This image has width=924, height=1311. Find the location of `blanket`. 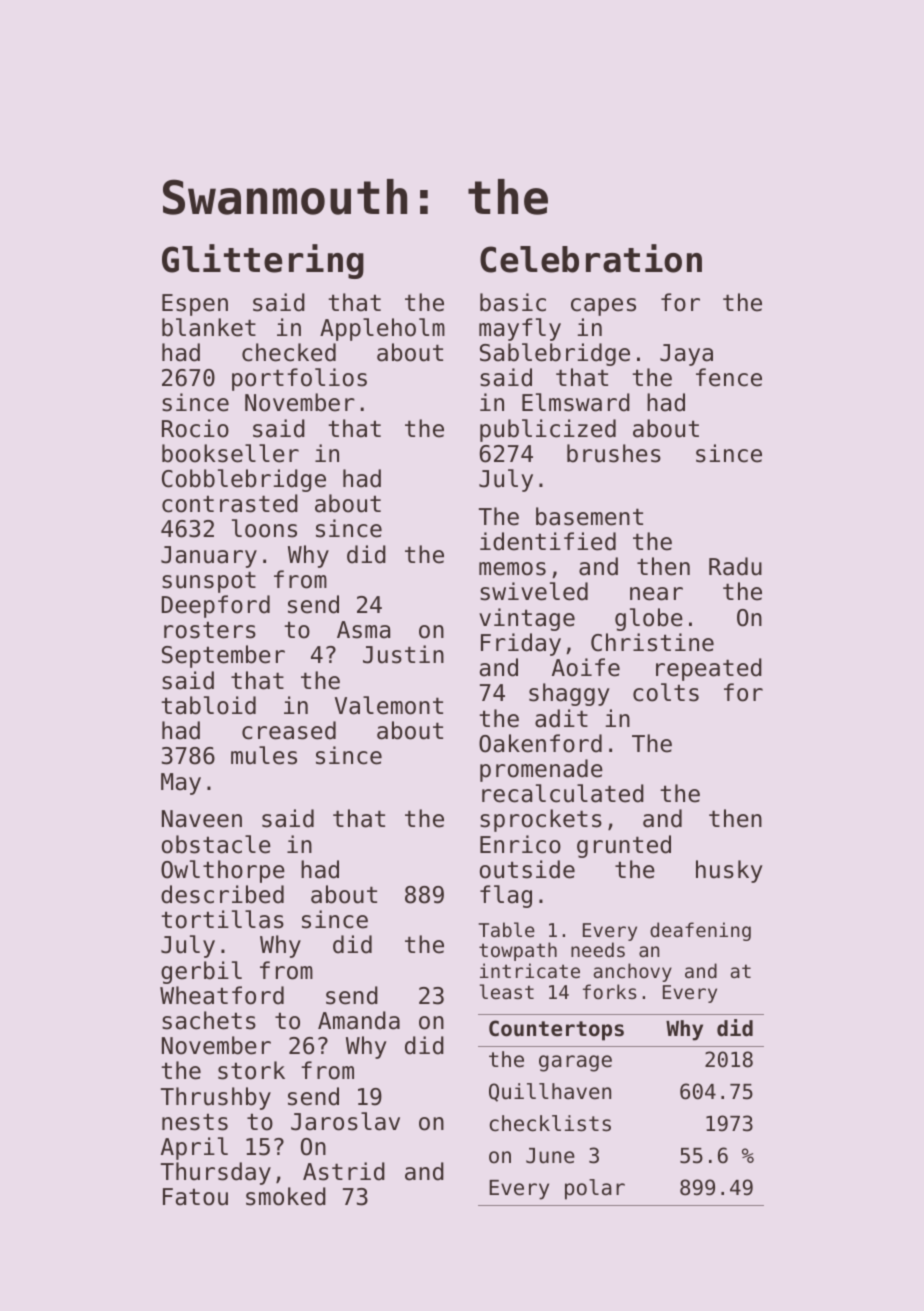

blanket is located at coordinates (209, 327).
